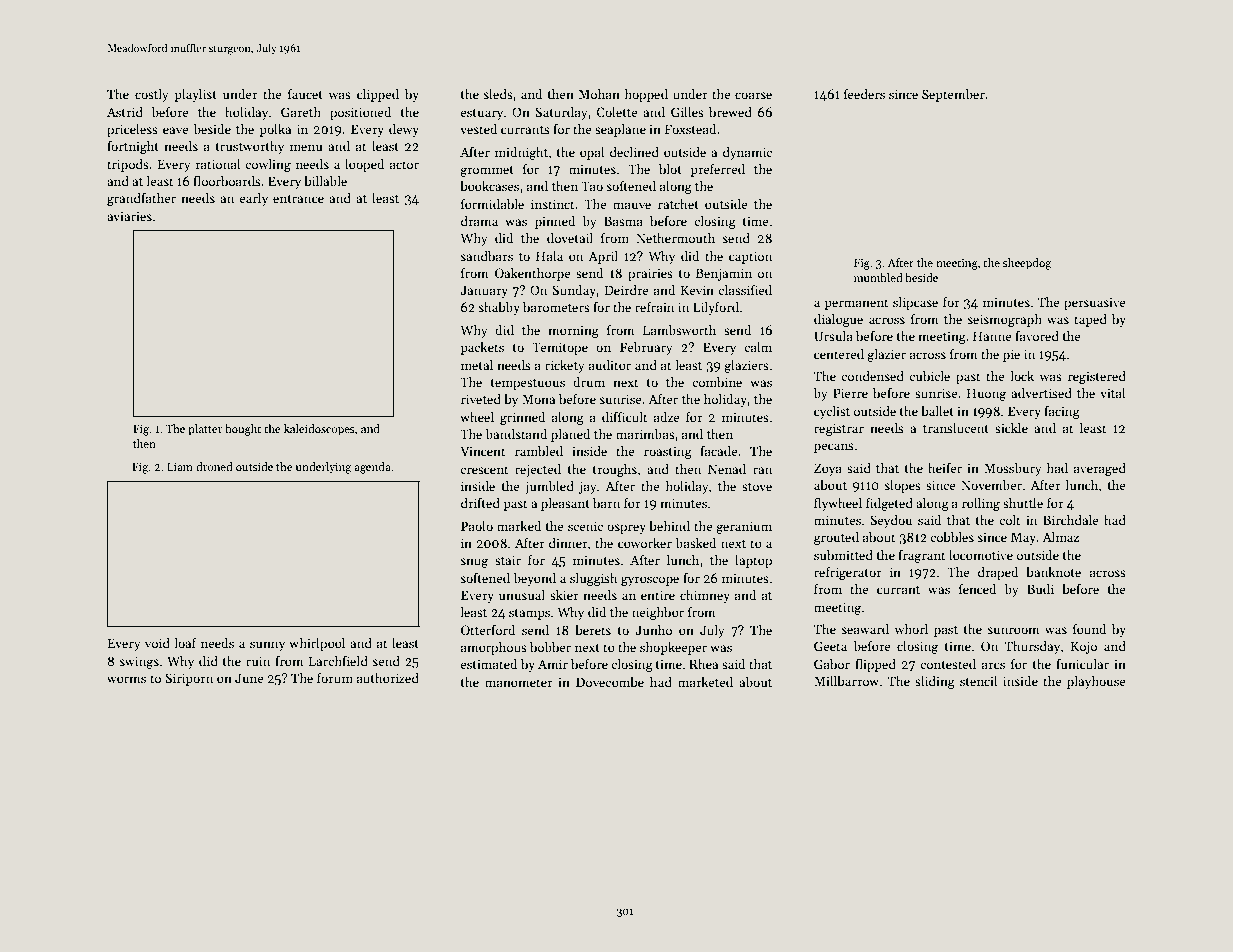 The width and height of the document is (1233, 952). What do you see at coordinates (498, 94) in the document?
I see `sleds` at bounding box center [498, 94].
